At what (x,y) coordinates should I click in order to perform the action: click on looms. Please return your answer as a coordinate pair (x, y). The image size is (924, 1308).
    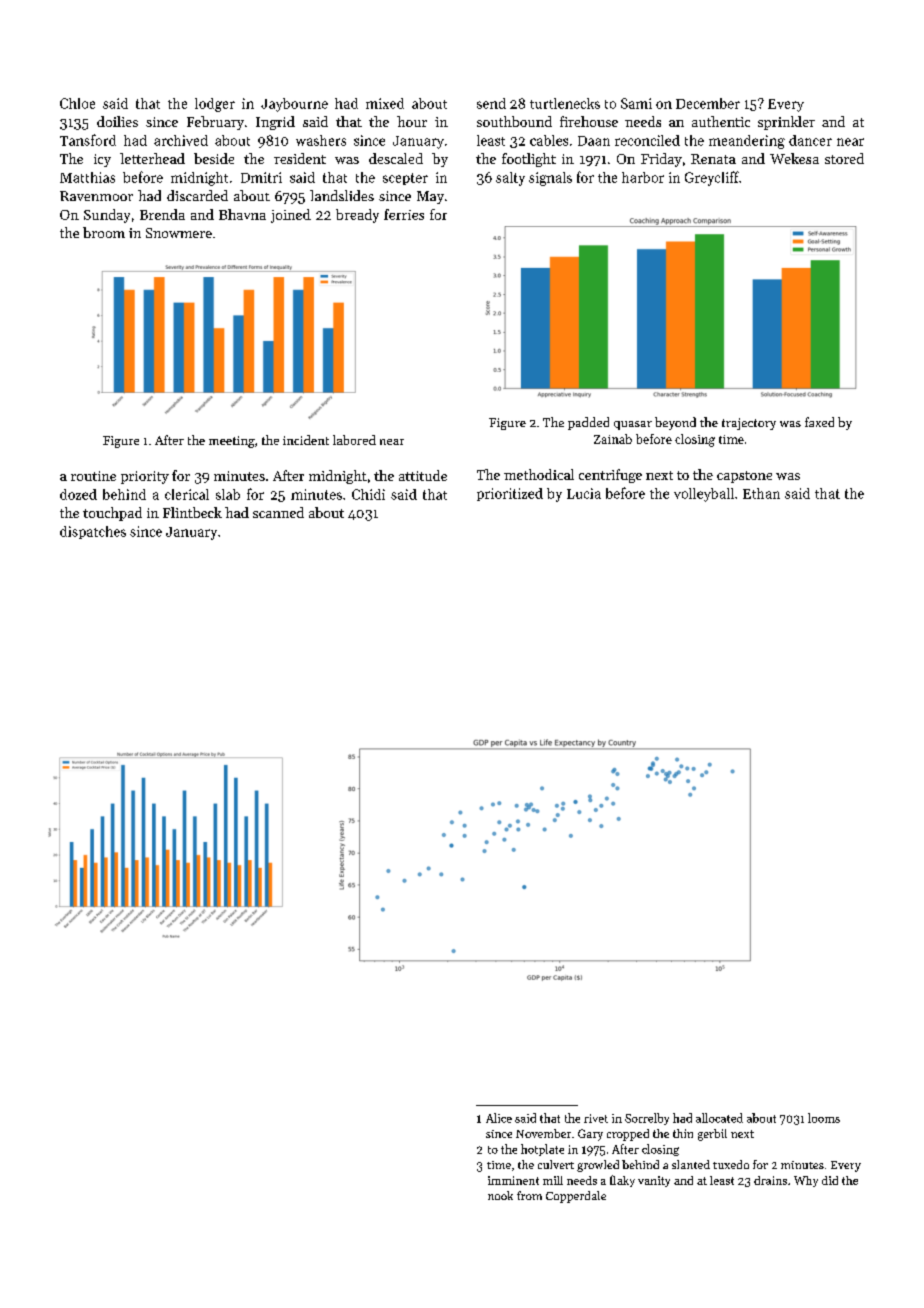
    Looking at the image, I should click on (824, 1118).
